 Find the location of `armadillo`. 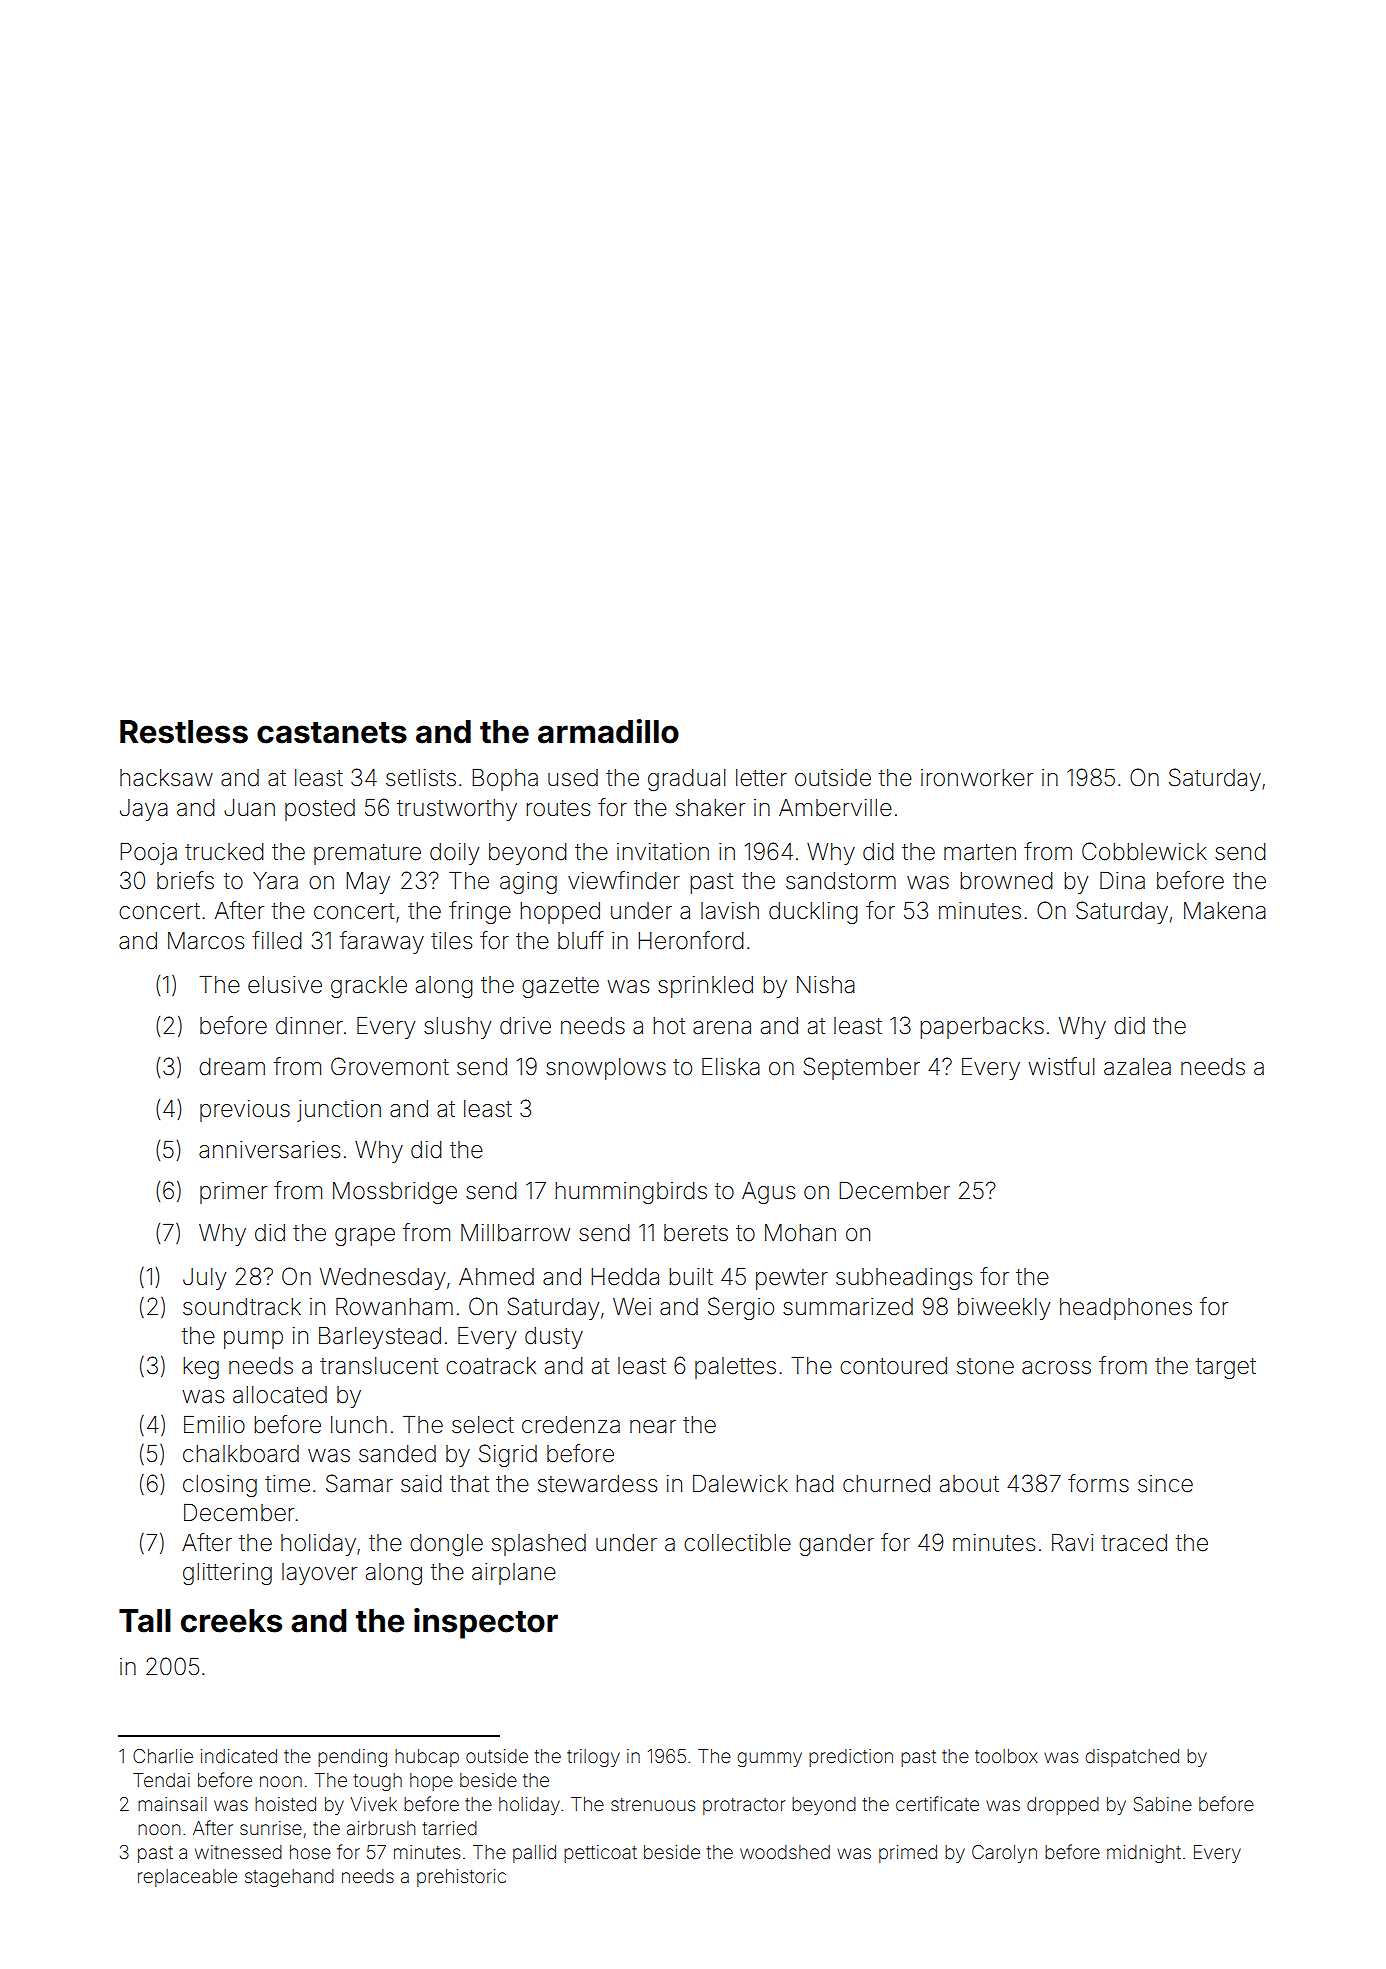

armadillo is located at coordinates (608, 731).
